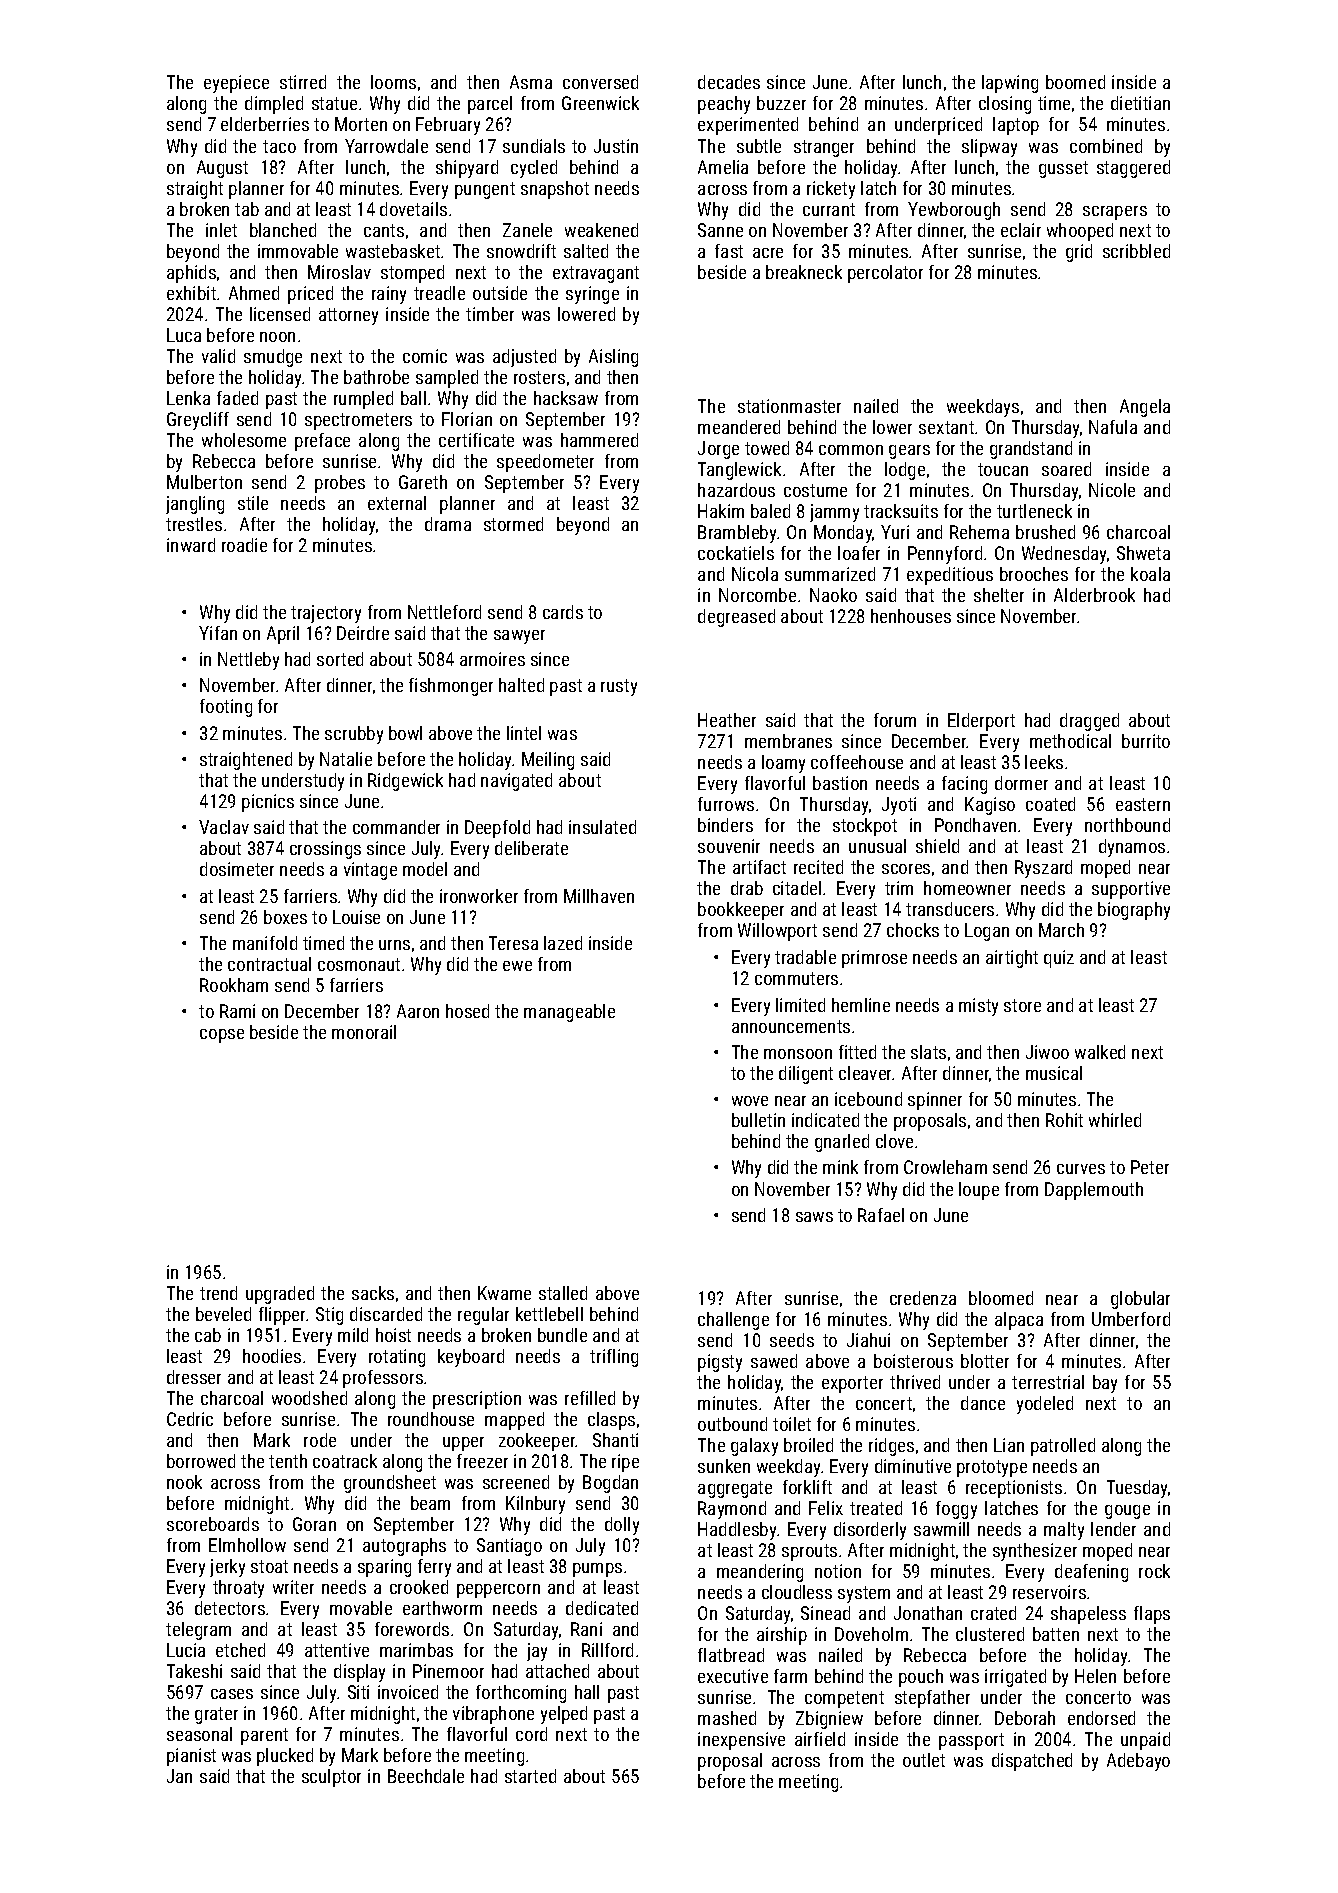 This document has height=1893, width=1338. What do you see at coordinates (363, 633) in the document?
I see `Deirdre` at bounding box center [363, 633].
